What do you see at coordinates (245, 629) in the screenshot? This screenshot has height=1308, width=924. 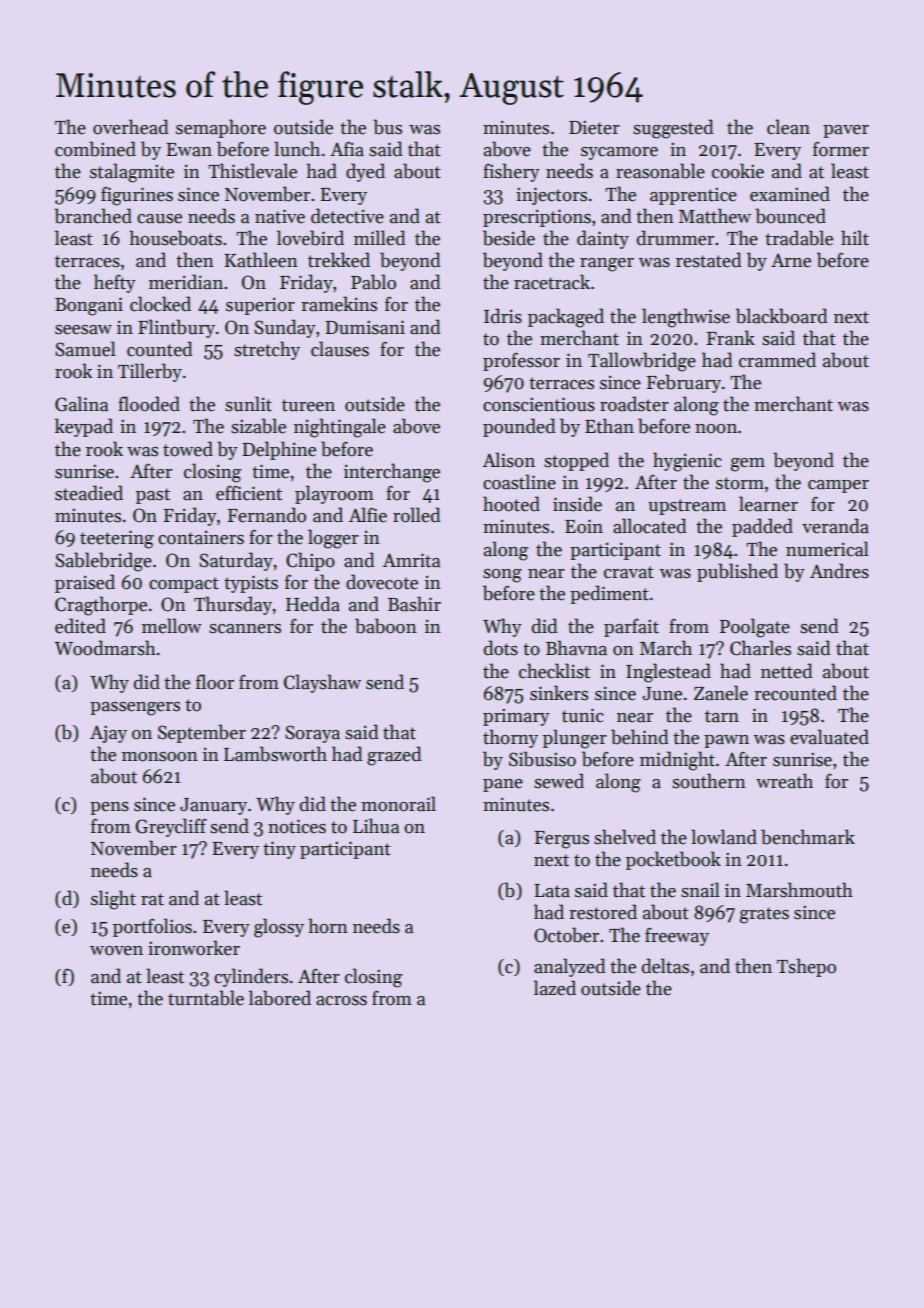 I see `scanners` at bounding box center [245, 629].
